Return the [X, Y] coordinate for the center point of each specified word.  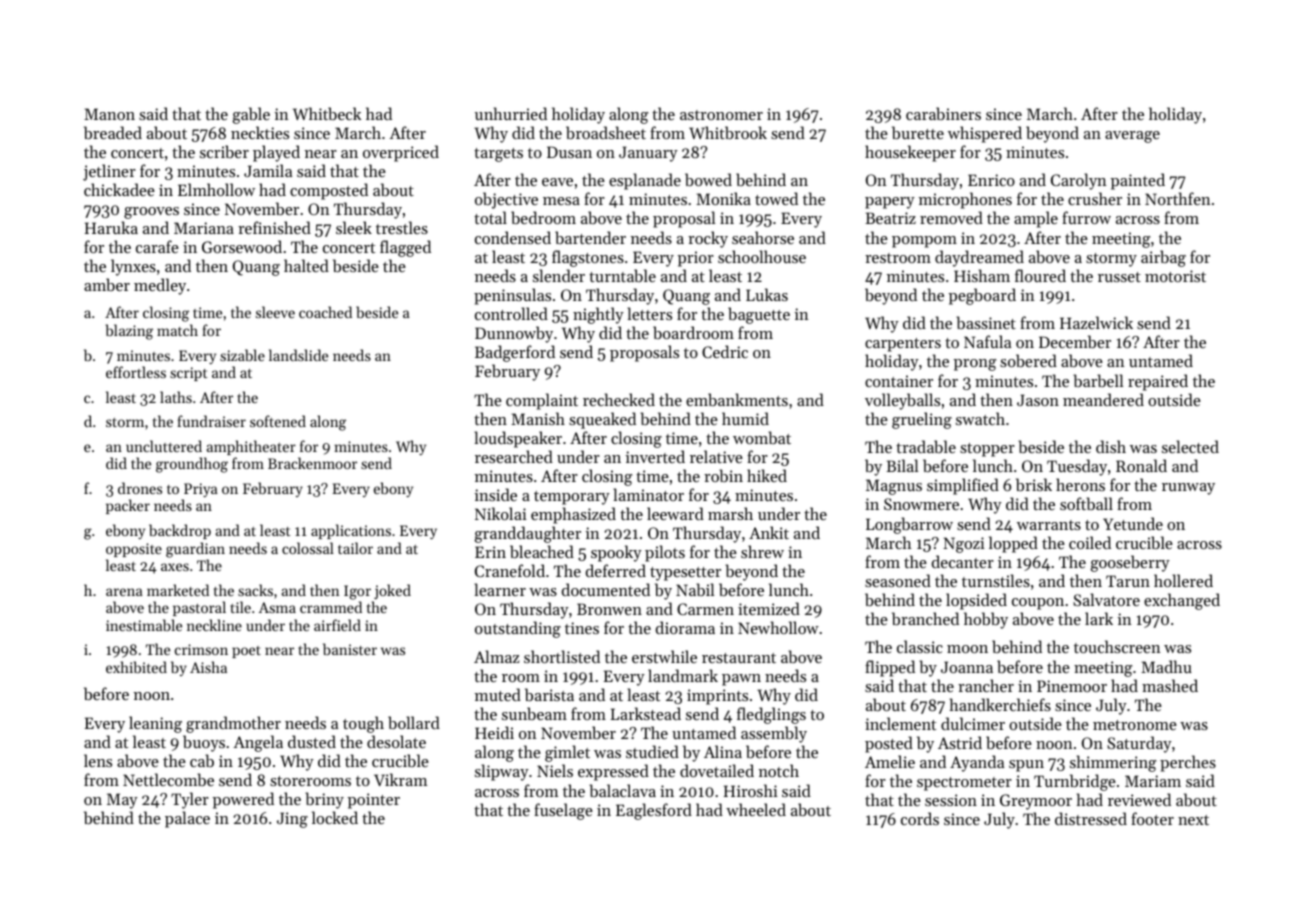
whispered [985, 134]
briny [324, 800]
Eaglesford [654, 811]
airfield [337, 625]
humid [745, 418]
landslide [298, 355]
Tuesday [1077, 467]
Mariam [1153, 781]
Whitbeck [327, 113]
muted [498, 694]
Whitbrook [728, 132]
